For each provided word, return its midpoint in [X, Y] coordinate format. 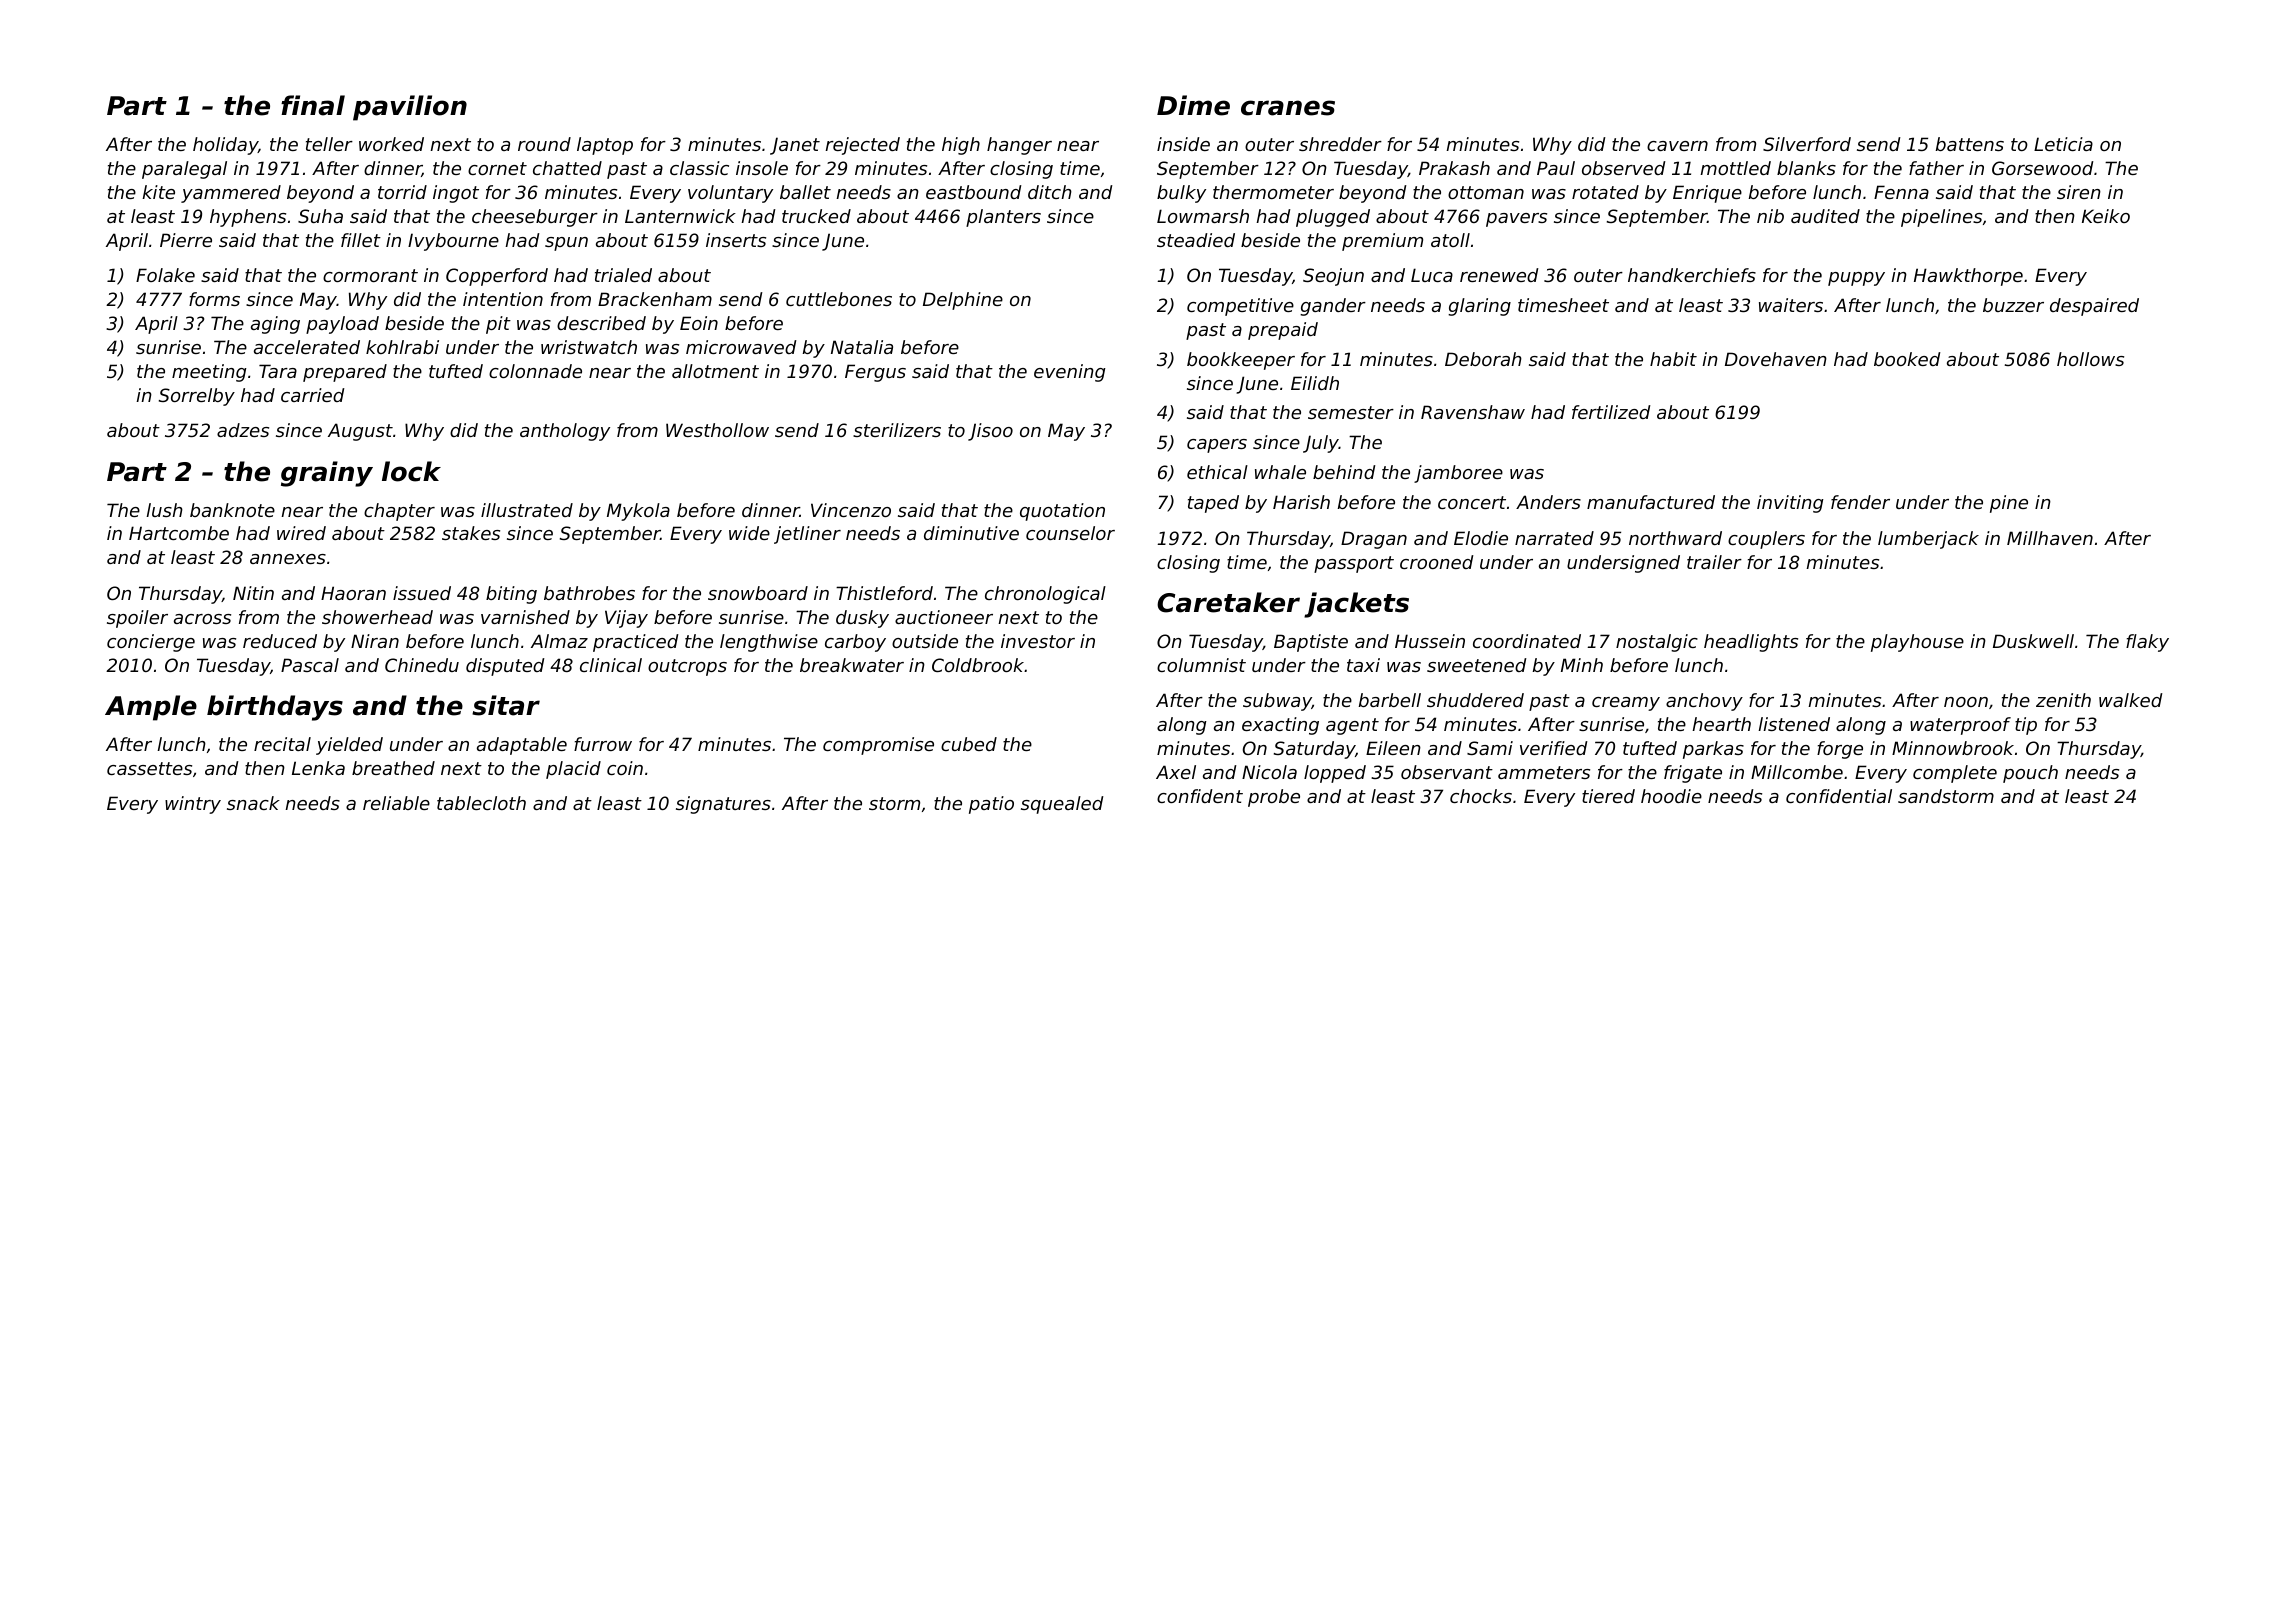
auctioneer [944, 617]
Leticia [2063, 144]
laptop [605, 146]
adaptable [522, 746]
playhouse [1917, 643]
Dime [1193, 105]
